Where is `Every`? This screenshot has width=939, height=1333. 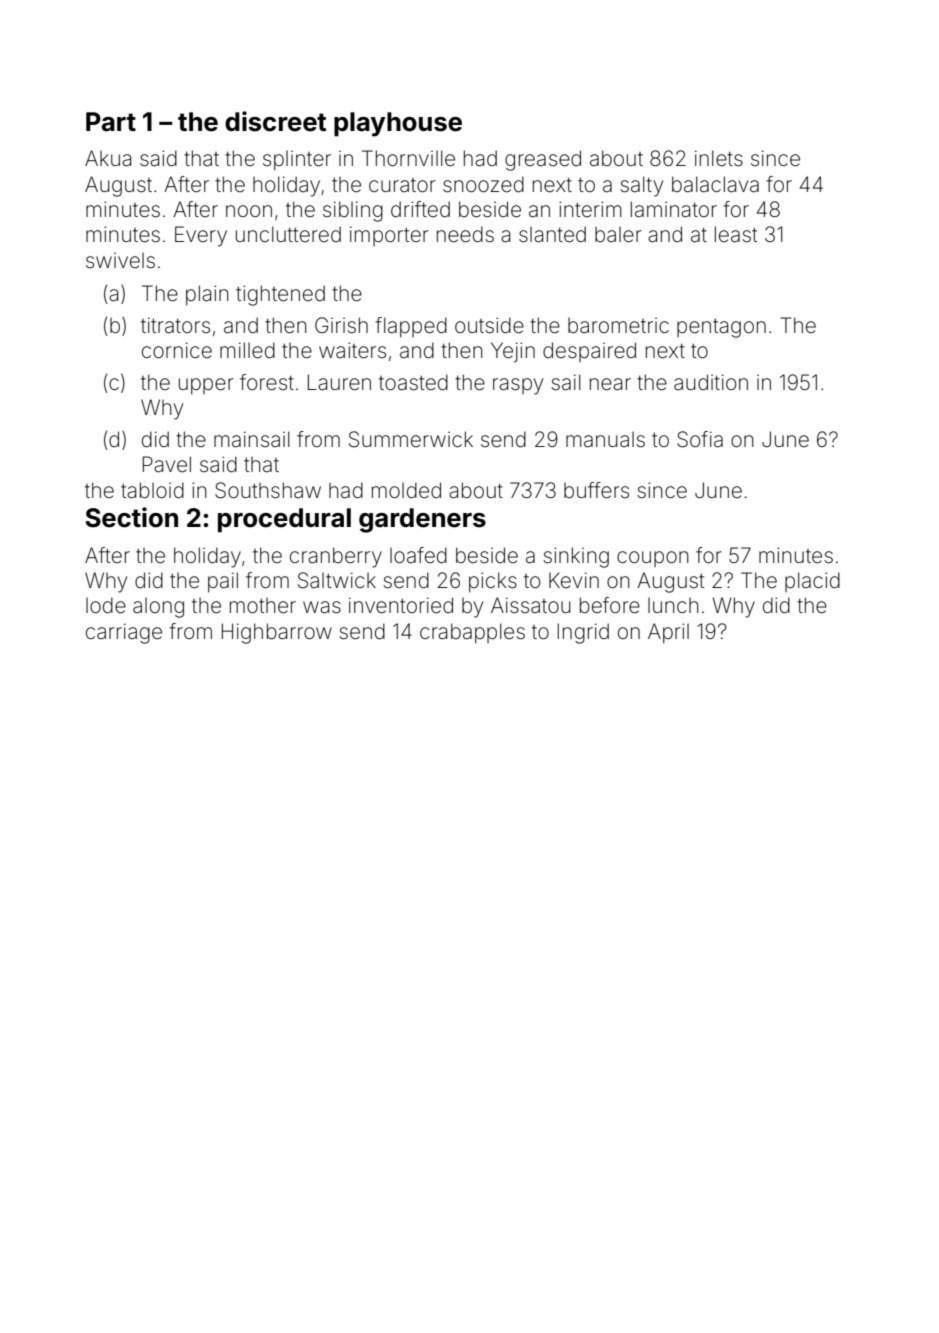 Every is located at coordinates (201, 236).
